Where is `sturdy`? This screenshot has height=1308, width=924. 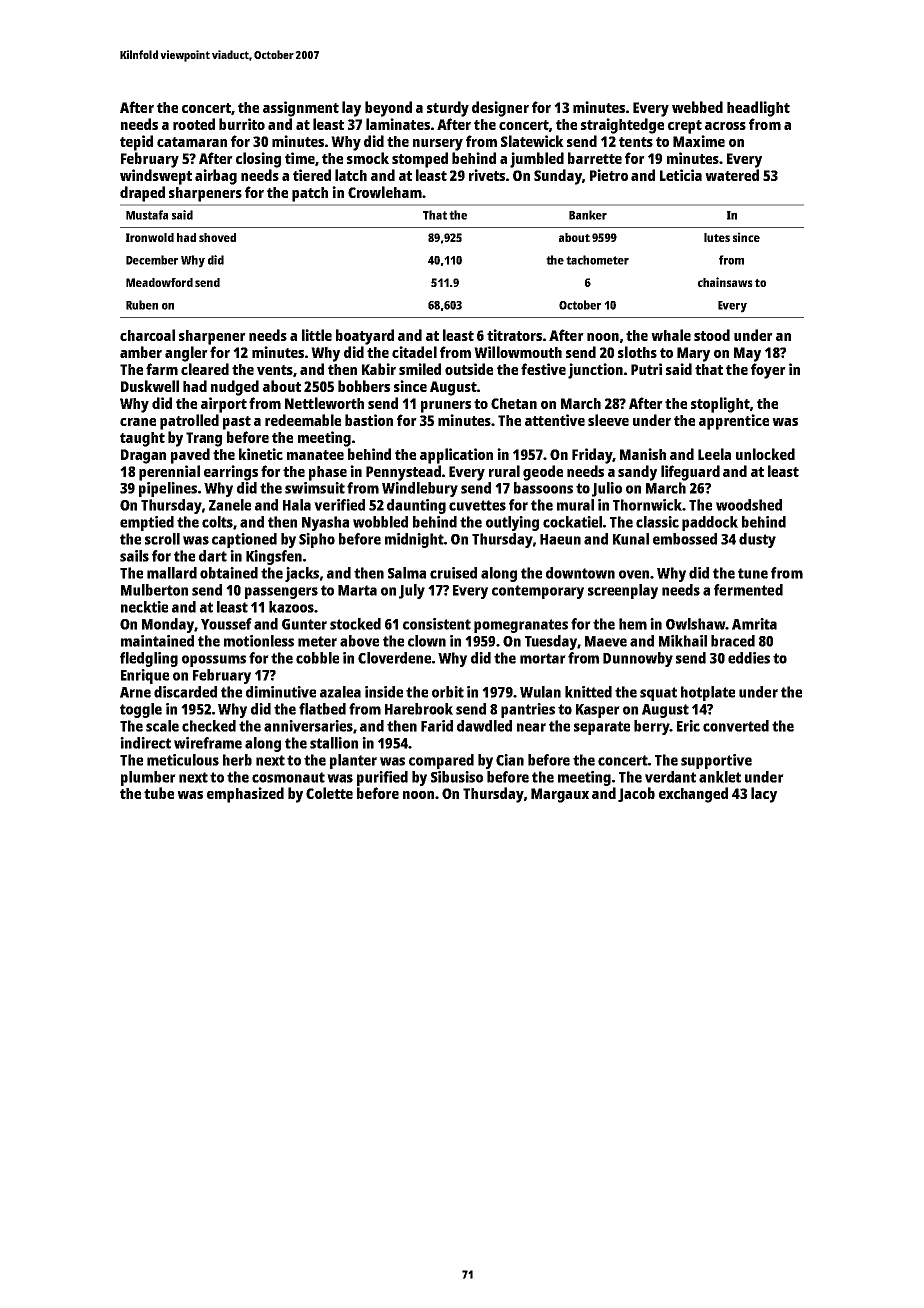
sturdy is located at coordinates (448, 109).
